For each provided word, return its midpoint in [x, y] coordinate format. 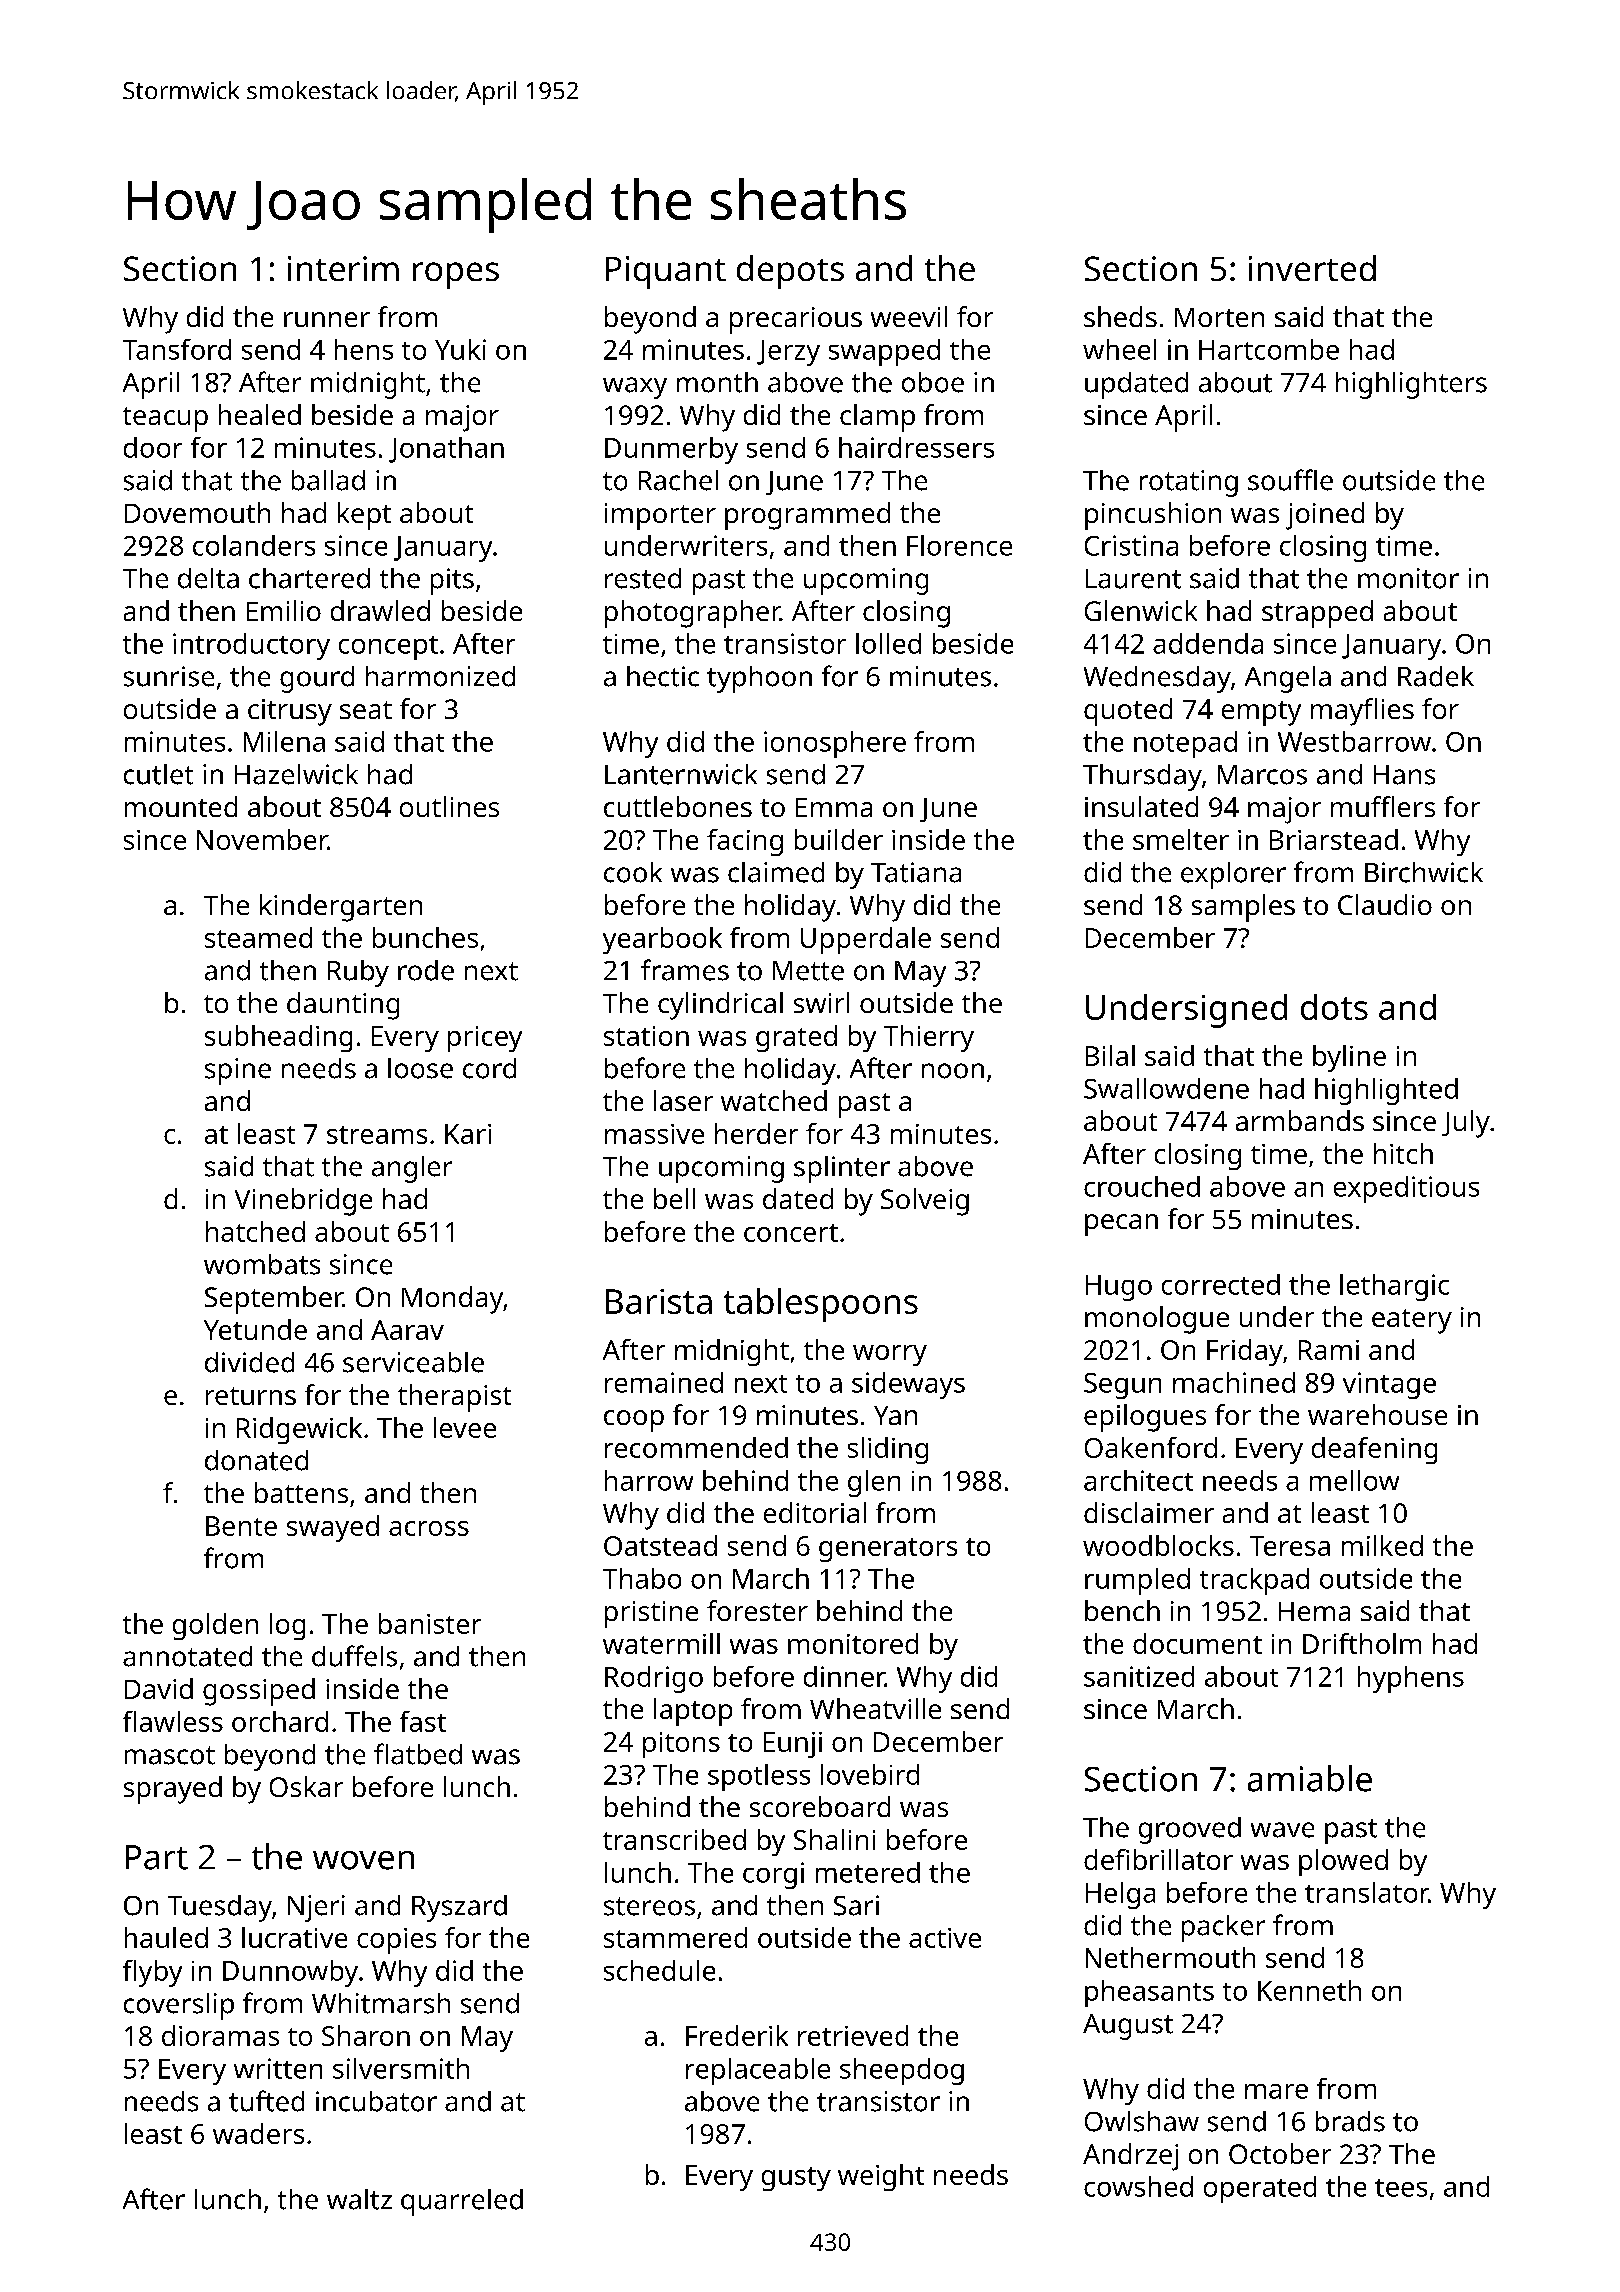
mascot [170, 1755]
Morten [1219, 317]
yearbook [662, 940]
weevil [909, 316]
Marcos [1262, 775]
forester [757, 1610]
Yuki [460, 349]
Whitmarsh [381, 2003]
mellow [1354, 1480]
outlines [449, 806]
